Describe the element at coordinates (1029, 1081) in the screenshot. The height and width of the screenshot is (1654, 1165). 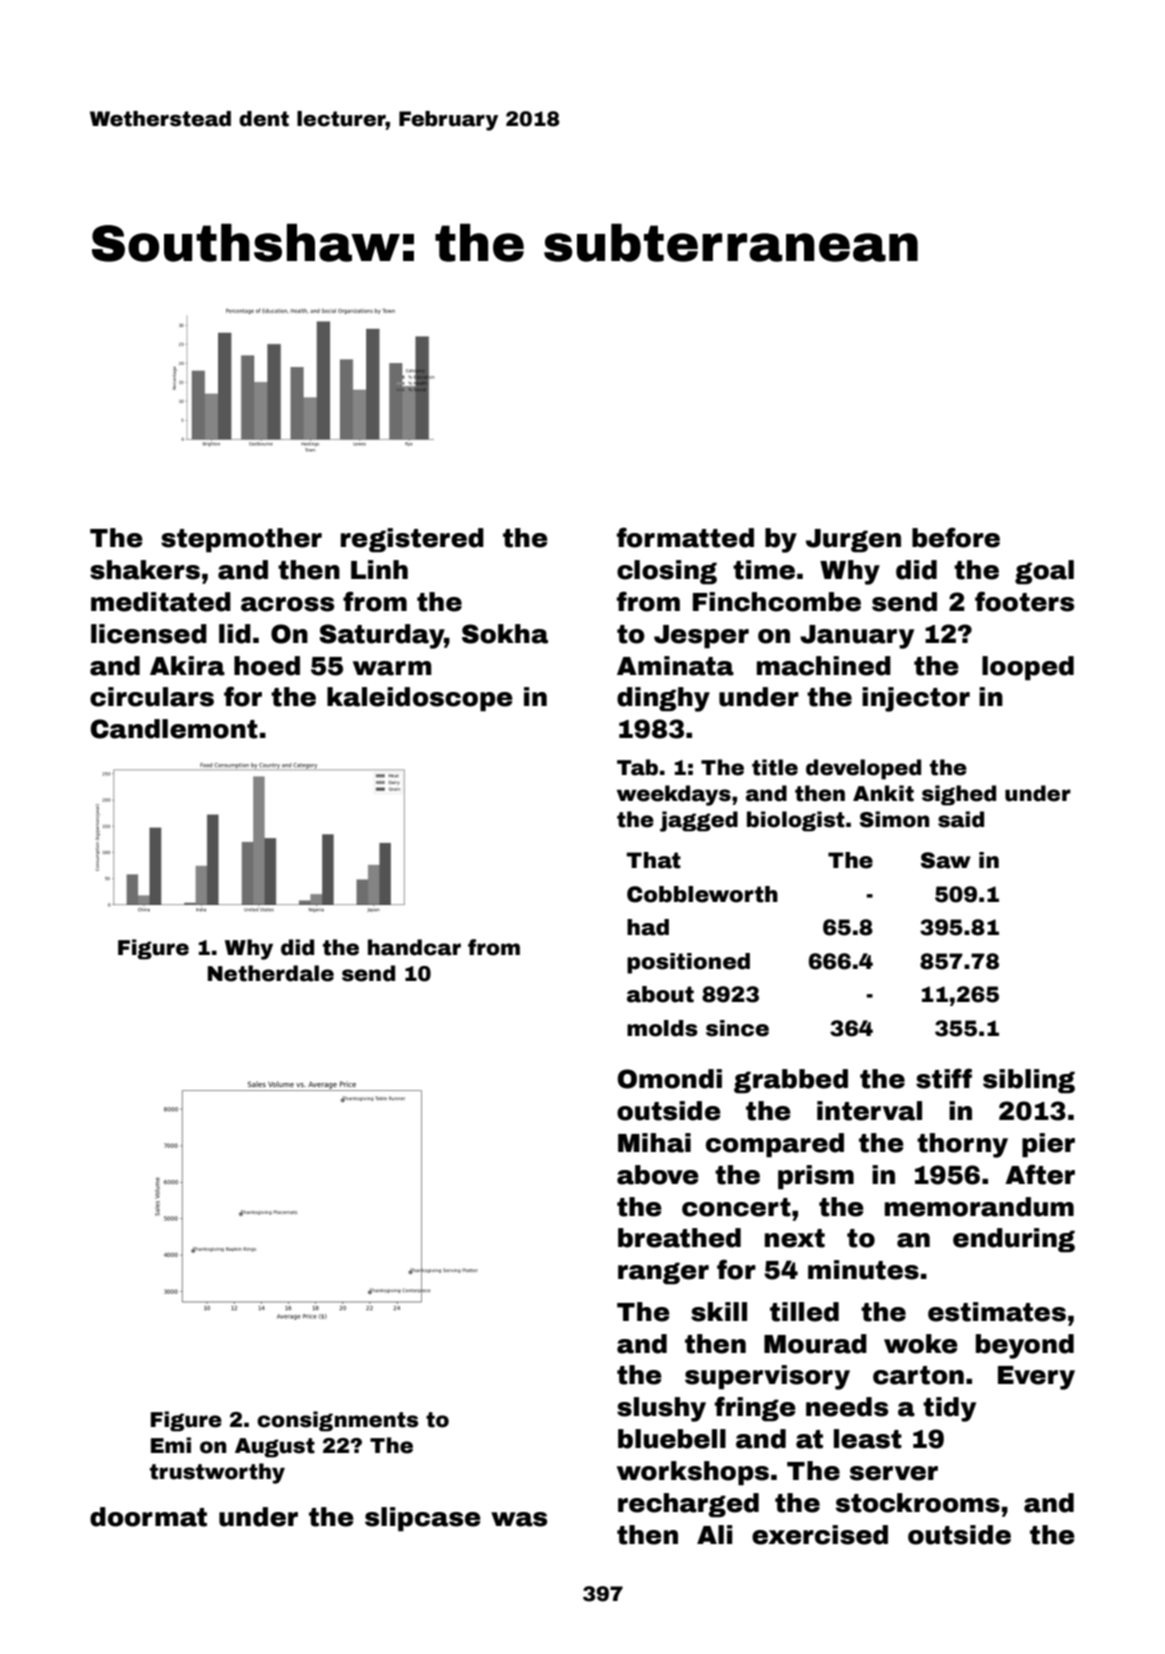
I see `sibling` at that location.
